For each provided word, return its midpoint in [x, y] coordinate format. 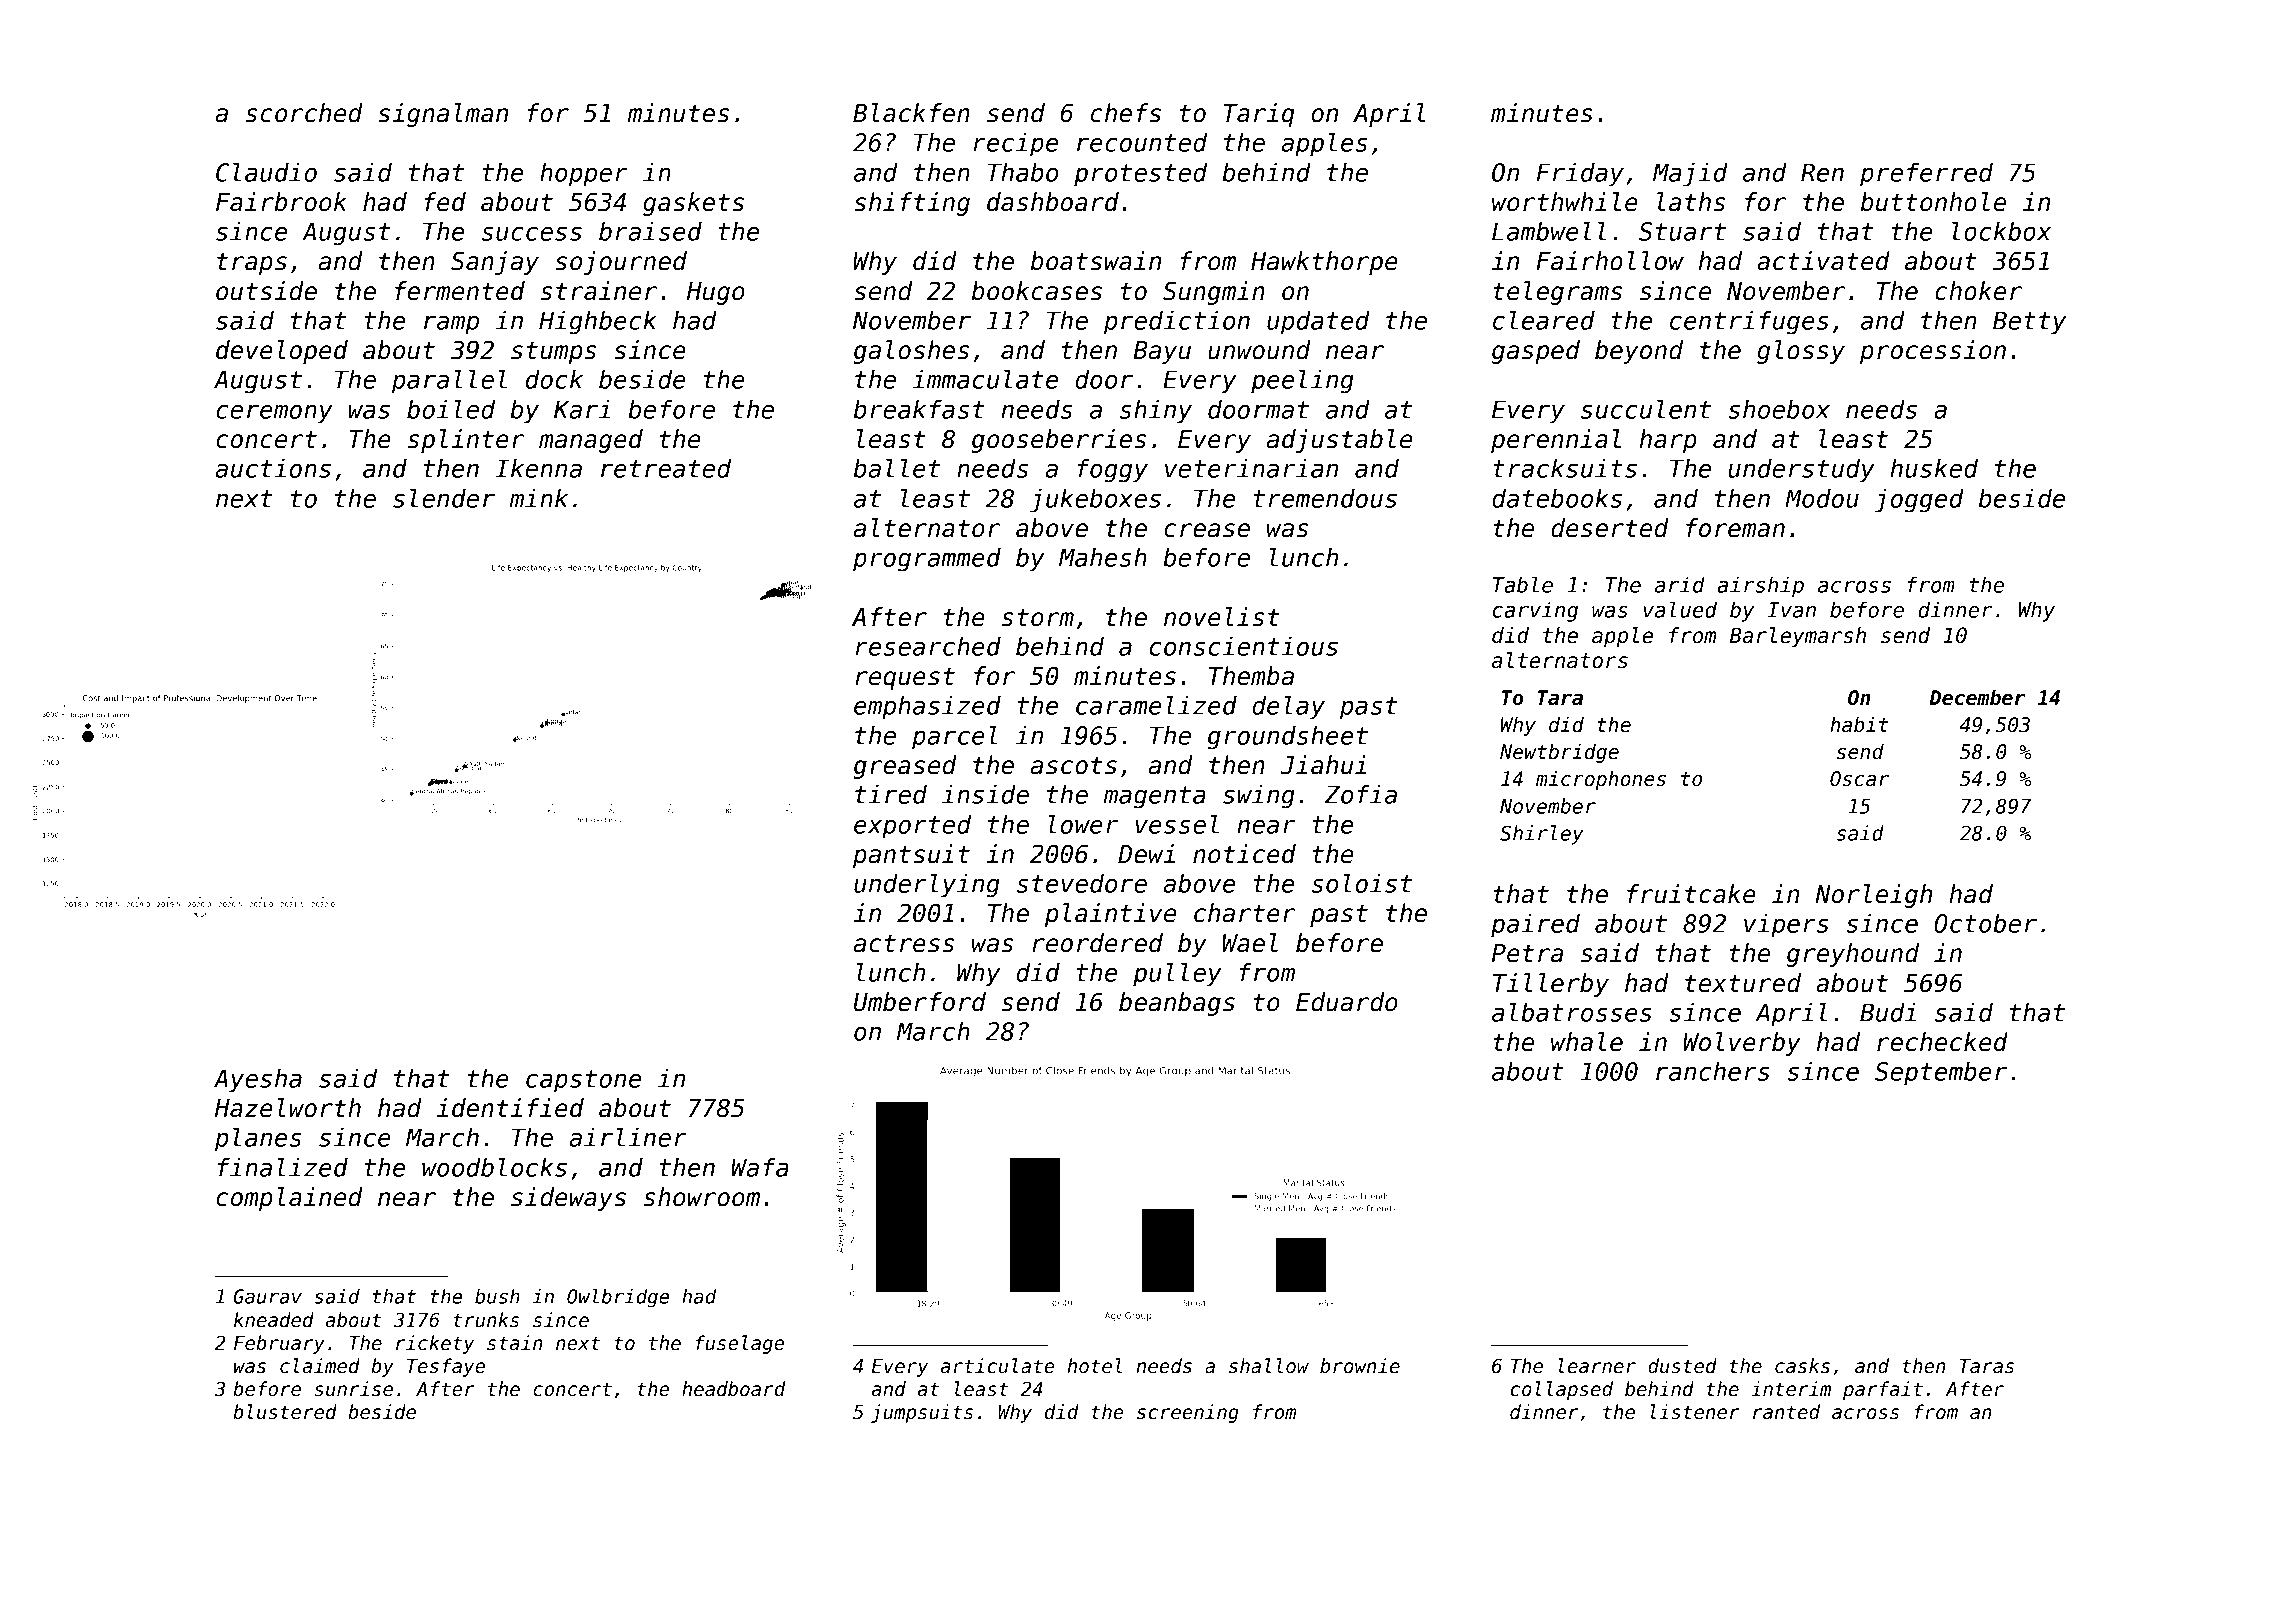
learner [1597, 1366]
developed [282, 352]
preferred [1926, 174]
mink [539, 498]
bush [497, 1296]
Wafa [760, 1167]
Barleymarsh [1798, 637]
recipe [1016, 144]
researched [928, 646]
